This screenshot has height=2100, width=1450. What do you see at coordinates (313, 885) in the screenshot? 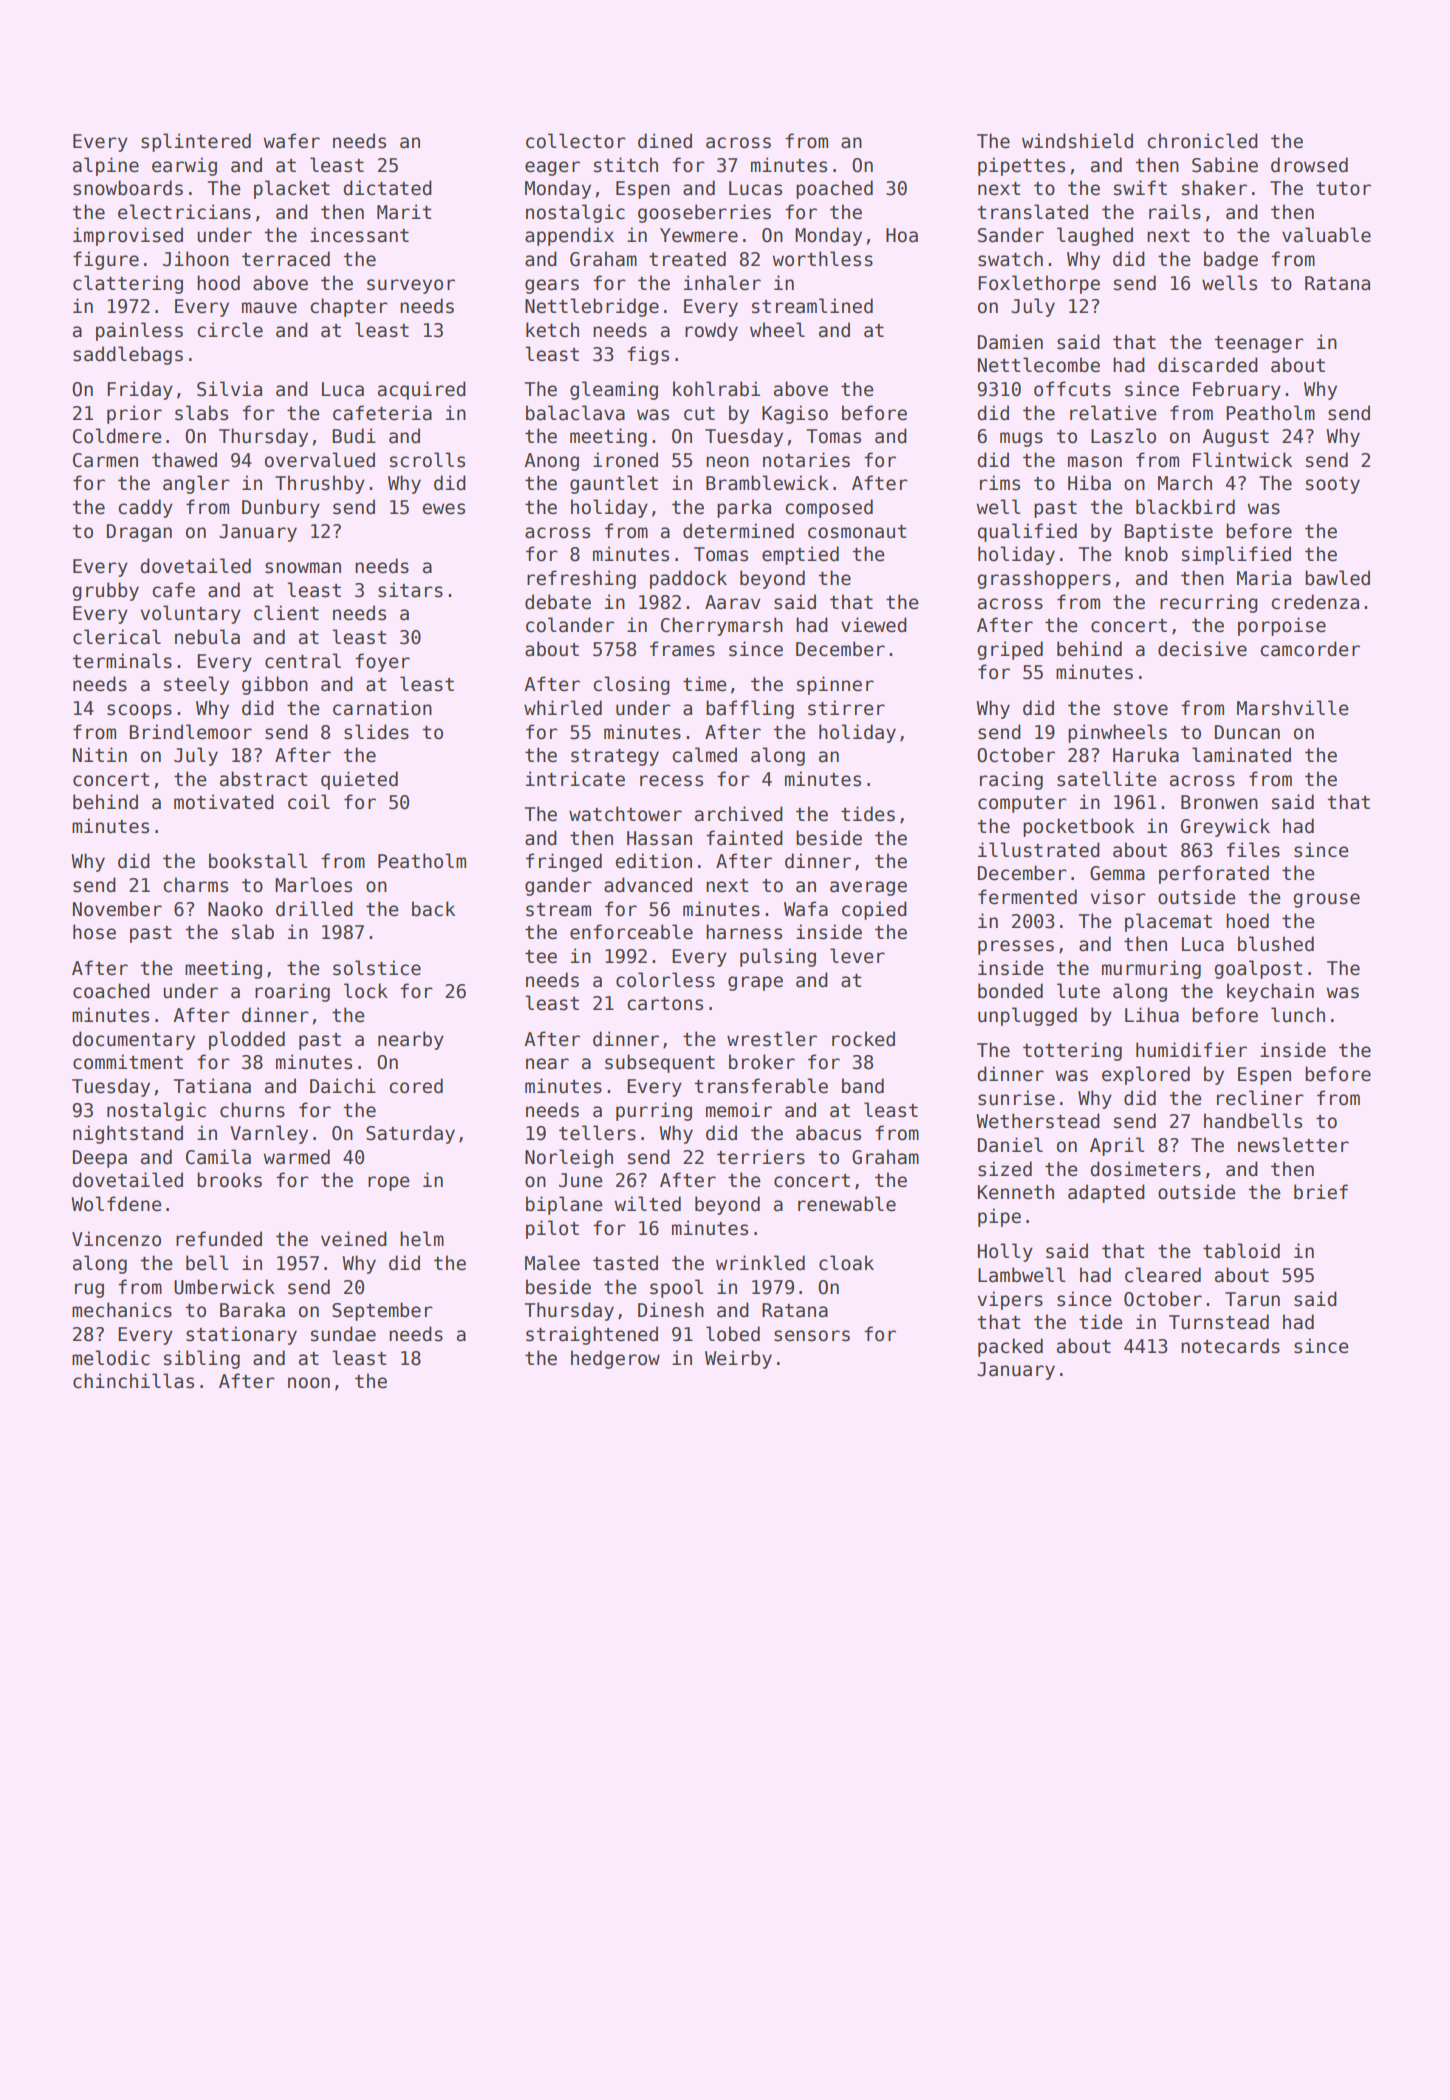
I see `Marloes` at bounding box center [313, 885].
